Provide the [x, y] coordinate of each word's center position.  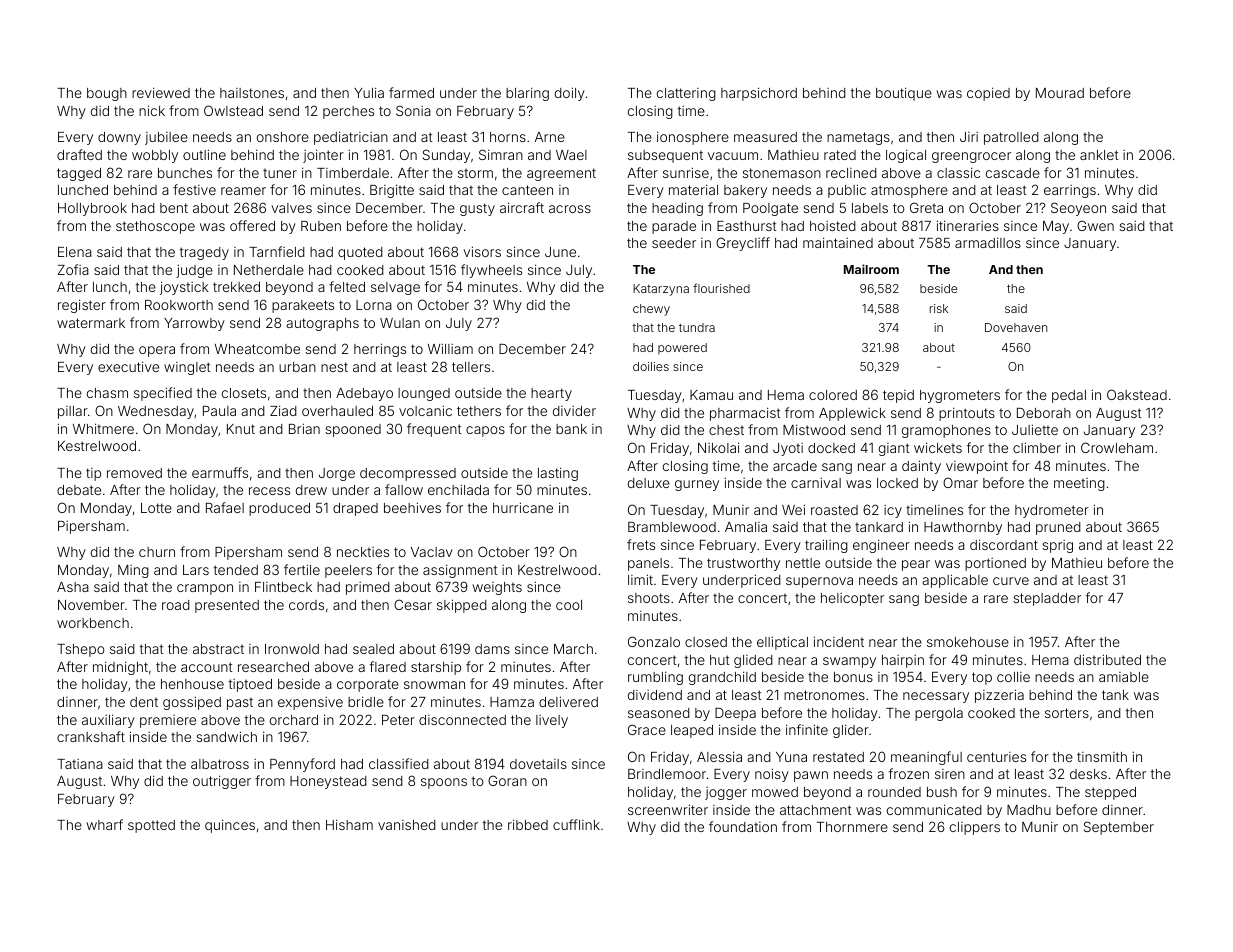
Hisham [349, 824]
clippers [975, 828]
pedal [1069, 396]
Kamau [711, 395]
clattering [686, 94]
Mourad [1060, 93]
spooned [353, 430]
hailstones [252, 93]
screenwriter [668, 809]
